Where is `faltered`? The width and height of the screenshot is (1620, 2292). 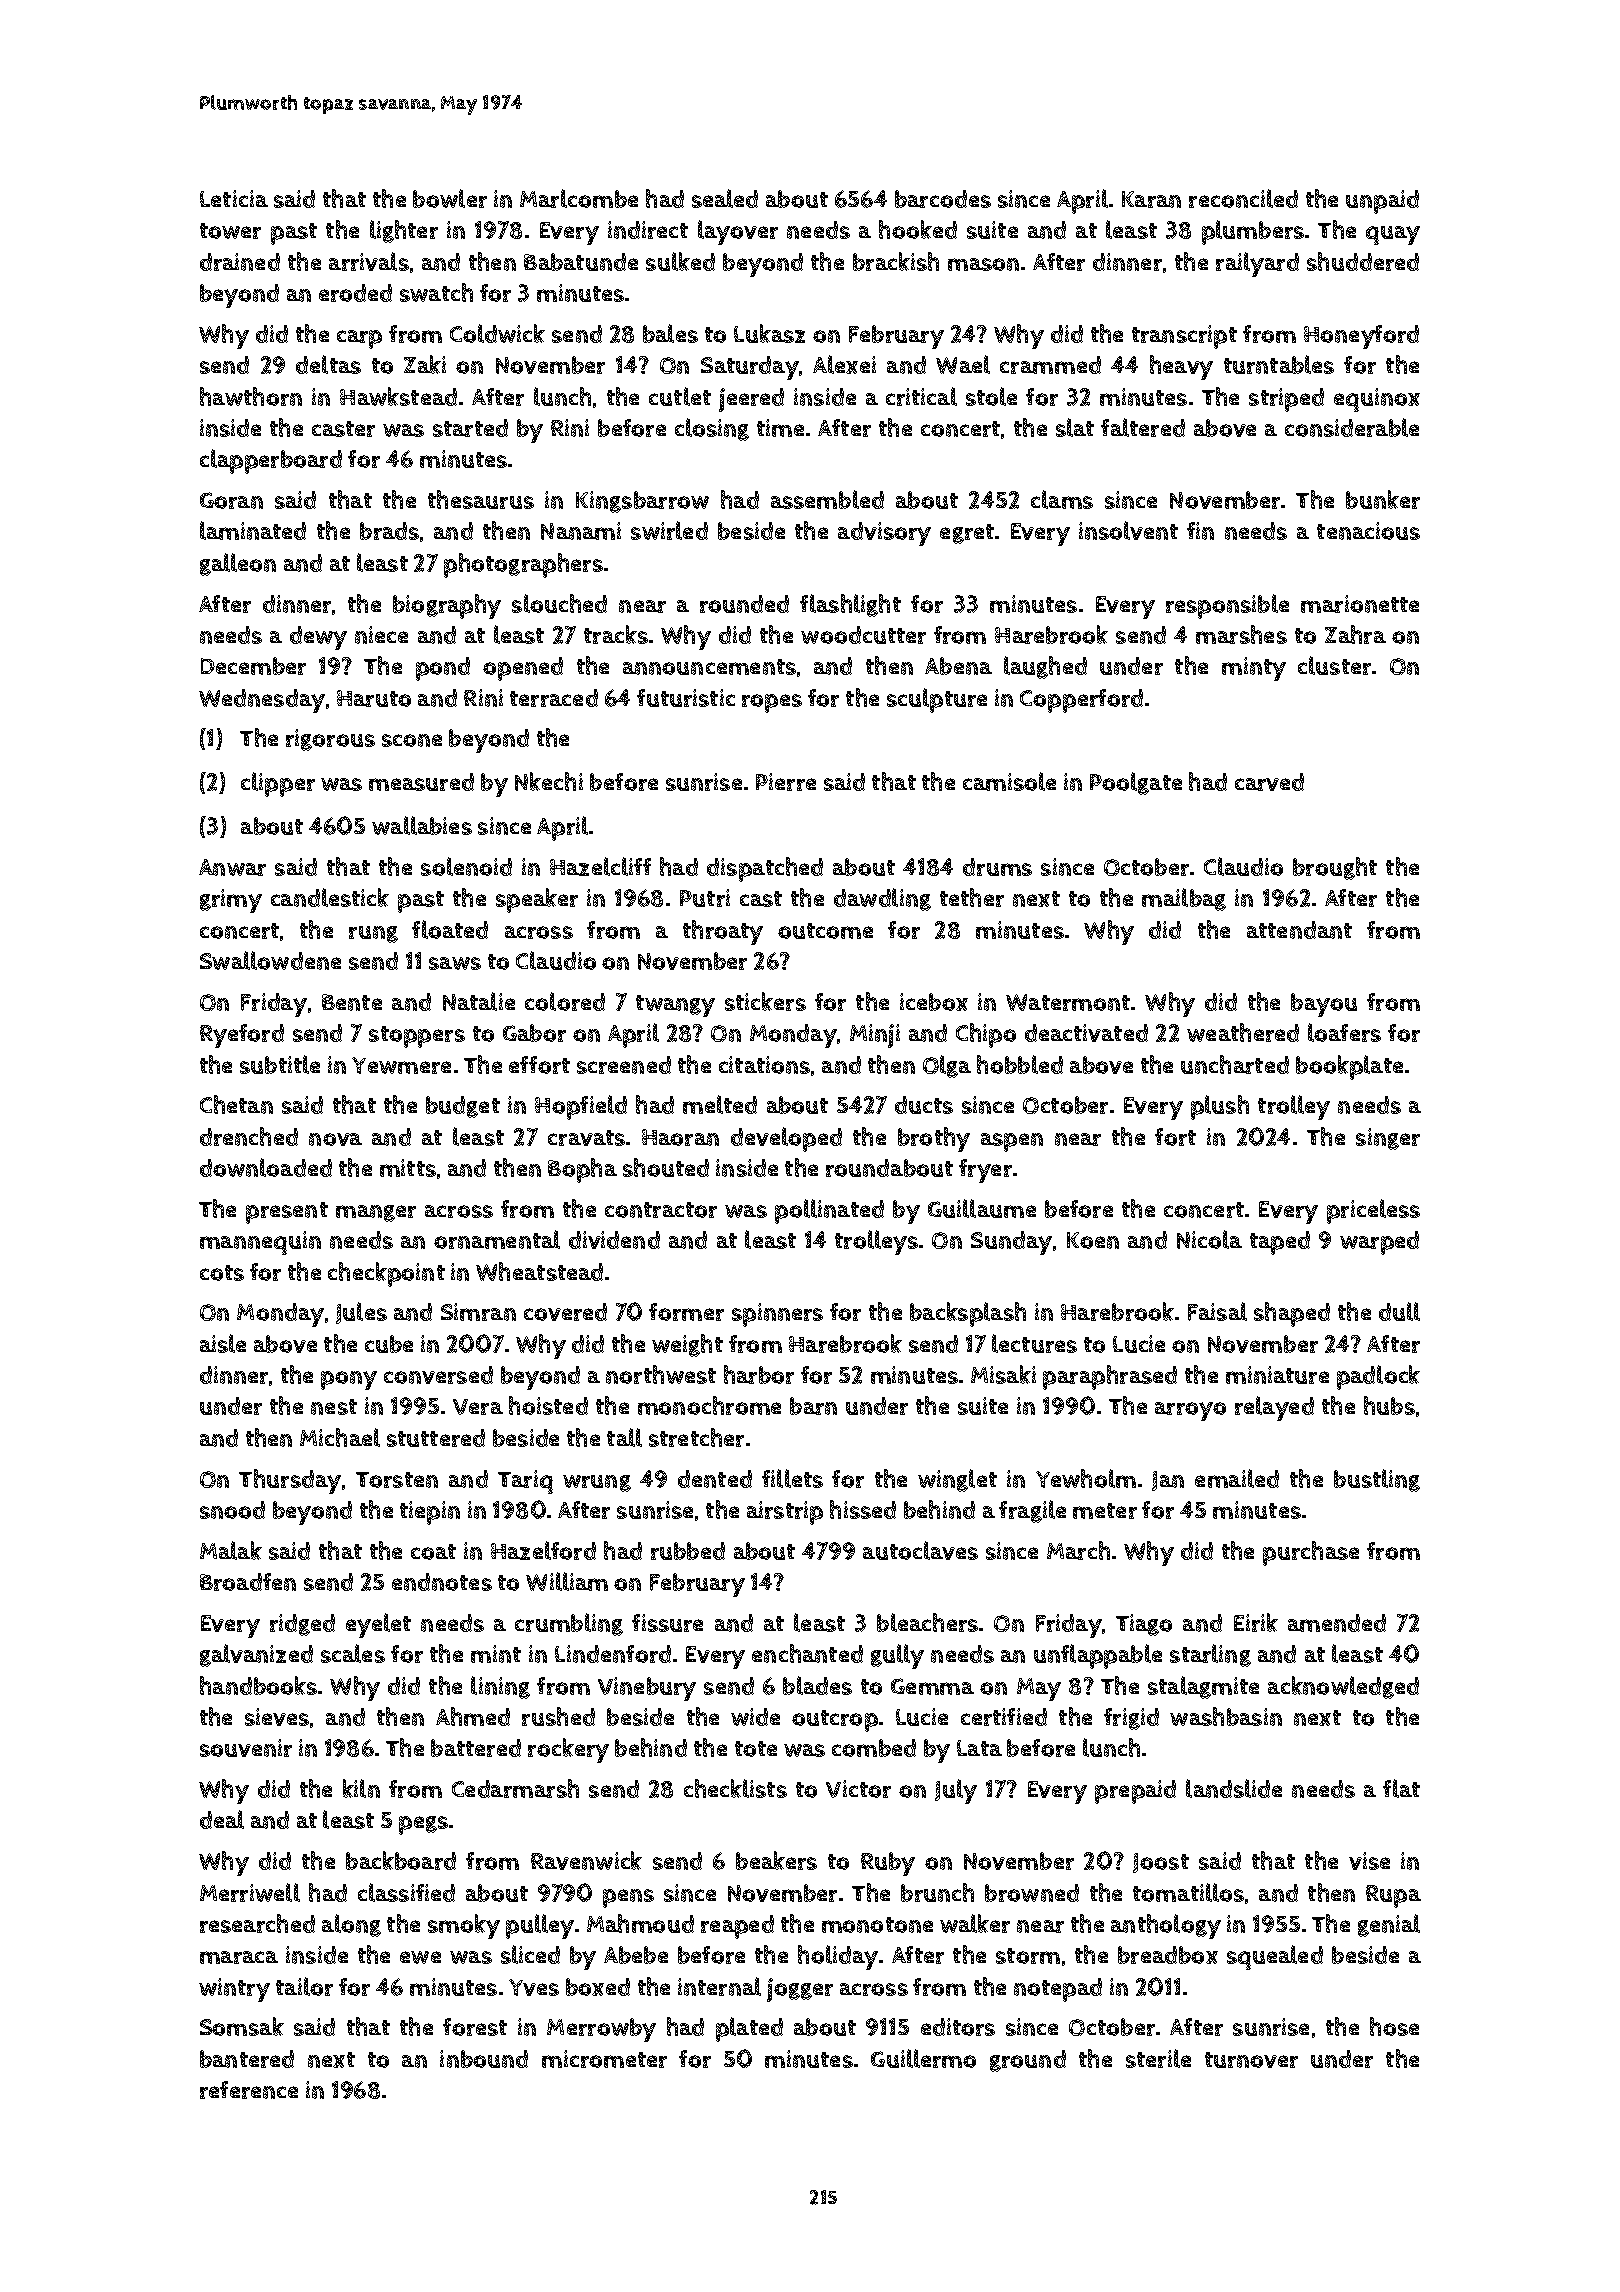 faltered is located at coordinates (1143, 427).
